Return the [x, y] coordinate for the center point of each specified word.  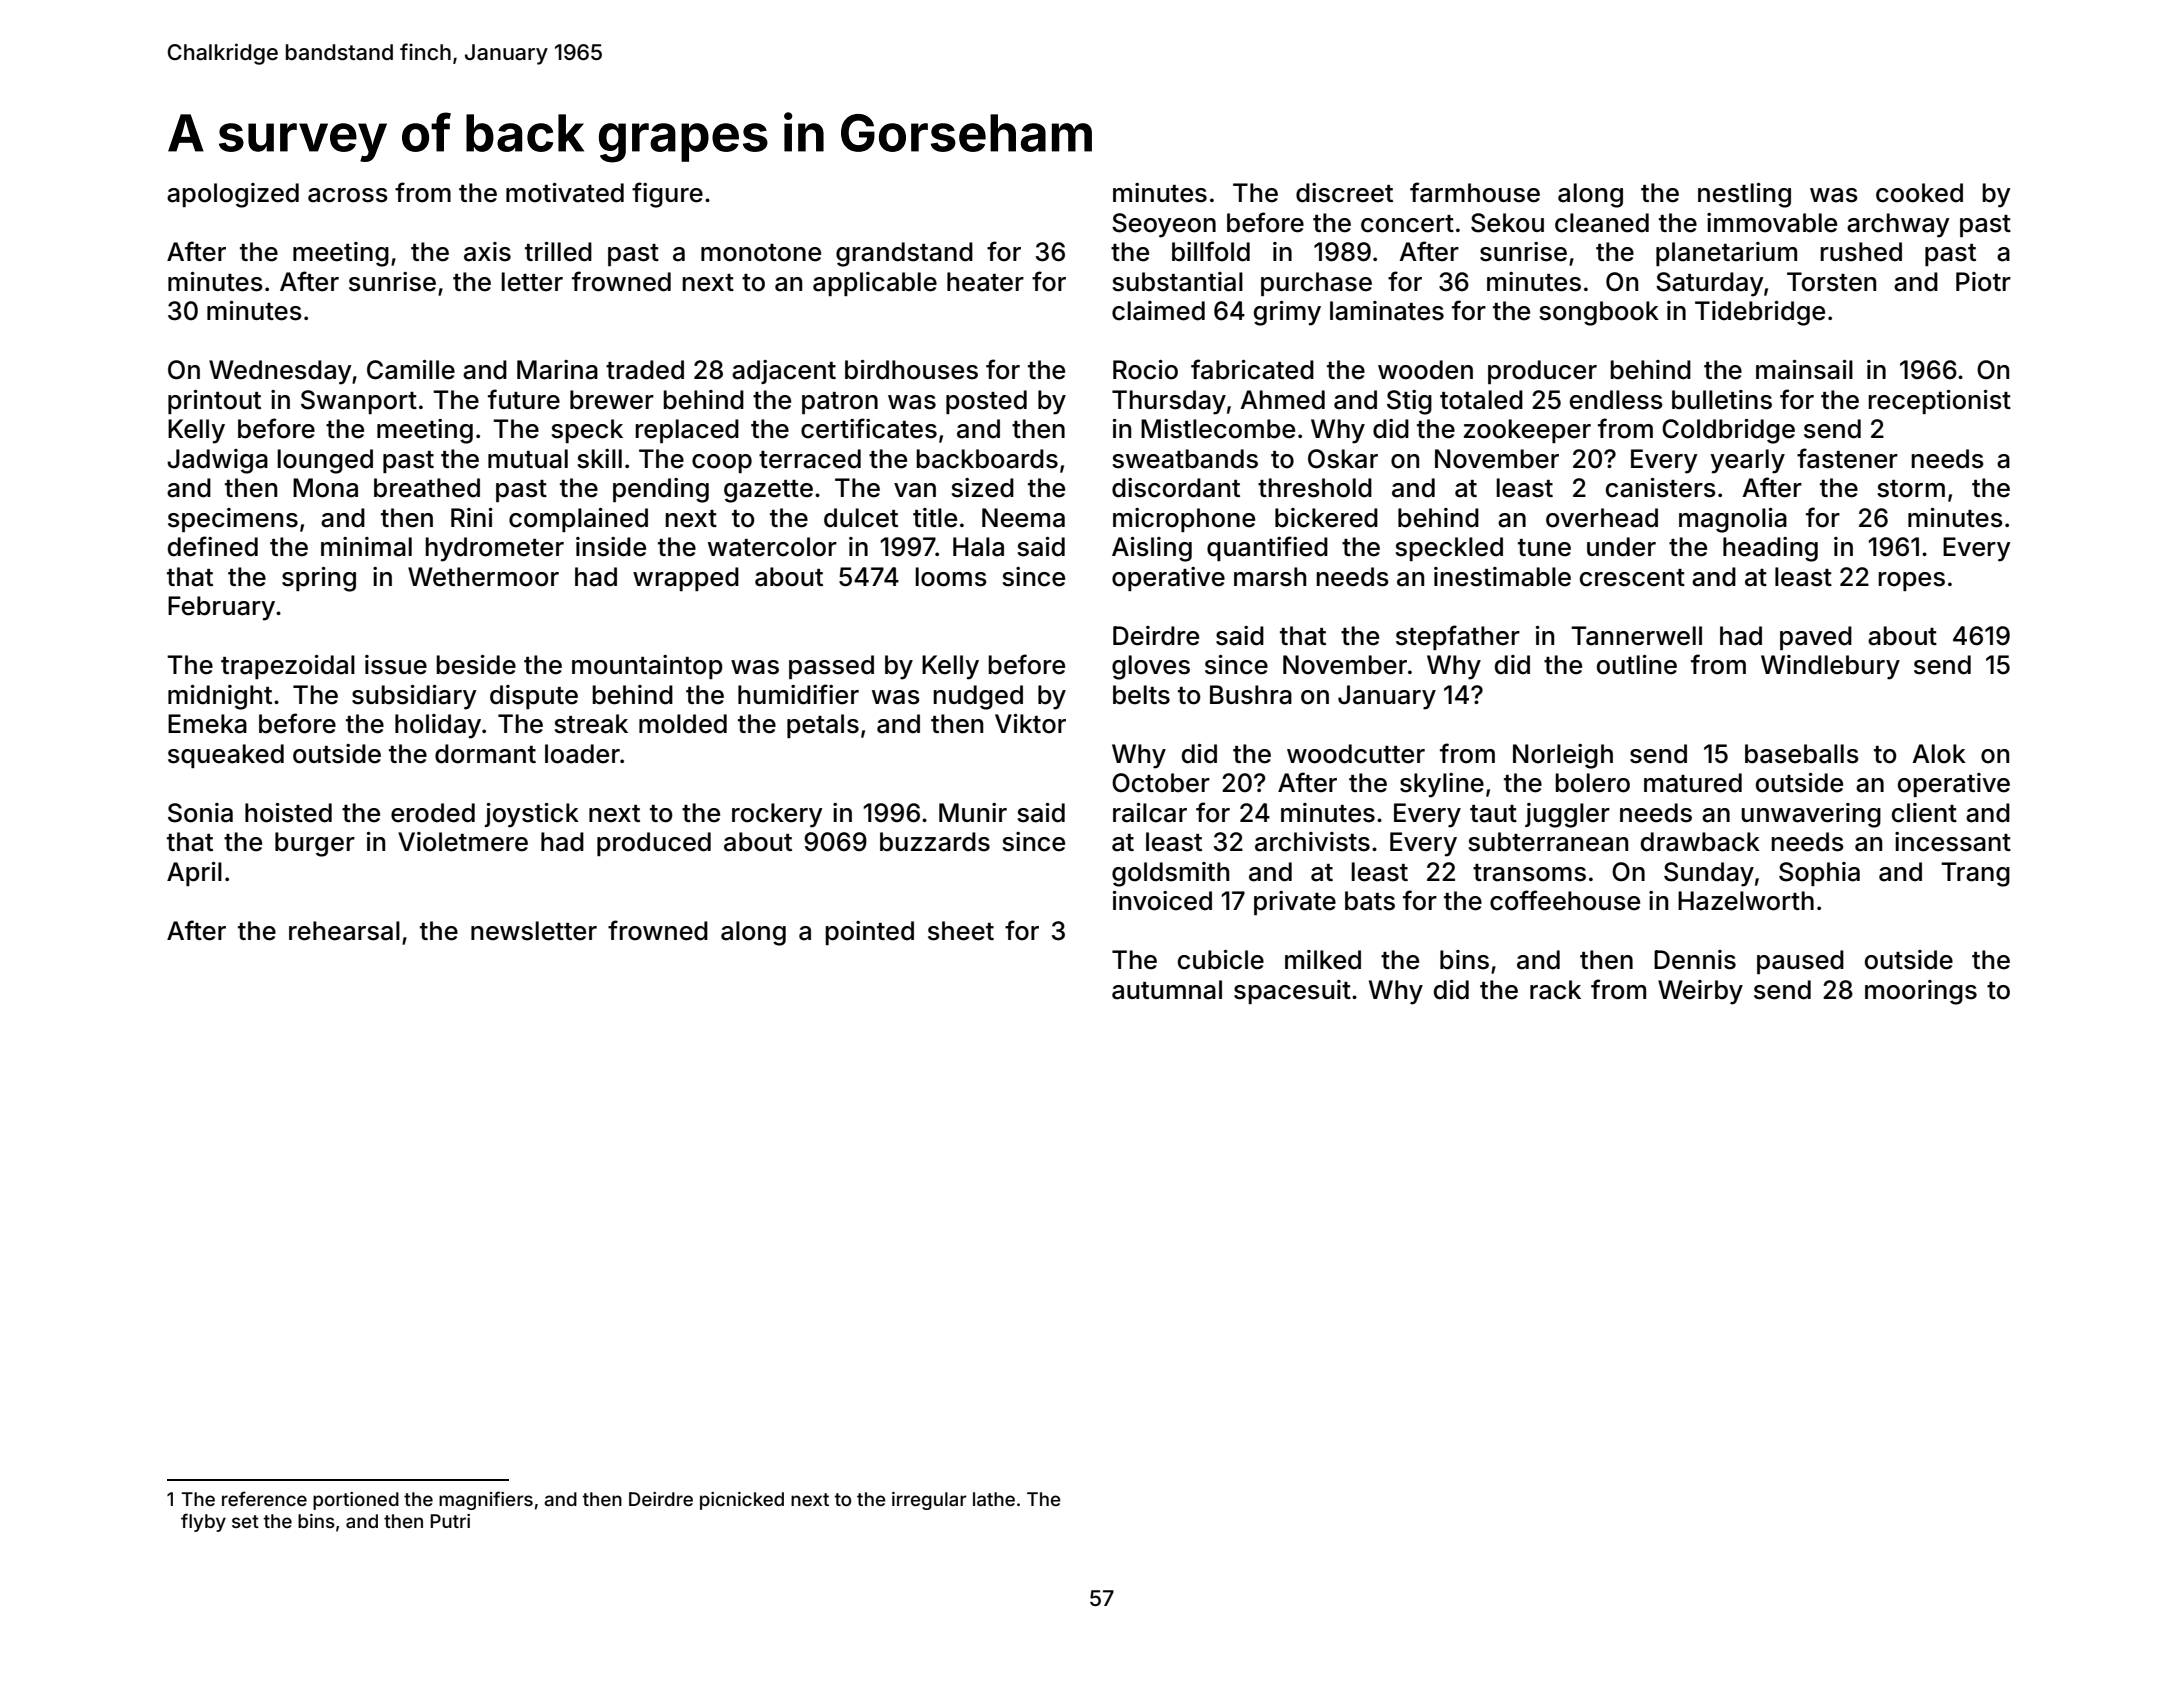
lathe [994, 1499]
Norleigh [1563, 756]
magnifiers [486, 1500]
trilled [558, 252]
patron [840, 403]
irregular [929, 1501]
